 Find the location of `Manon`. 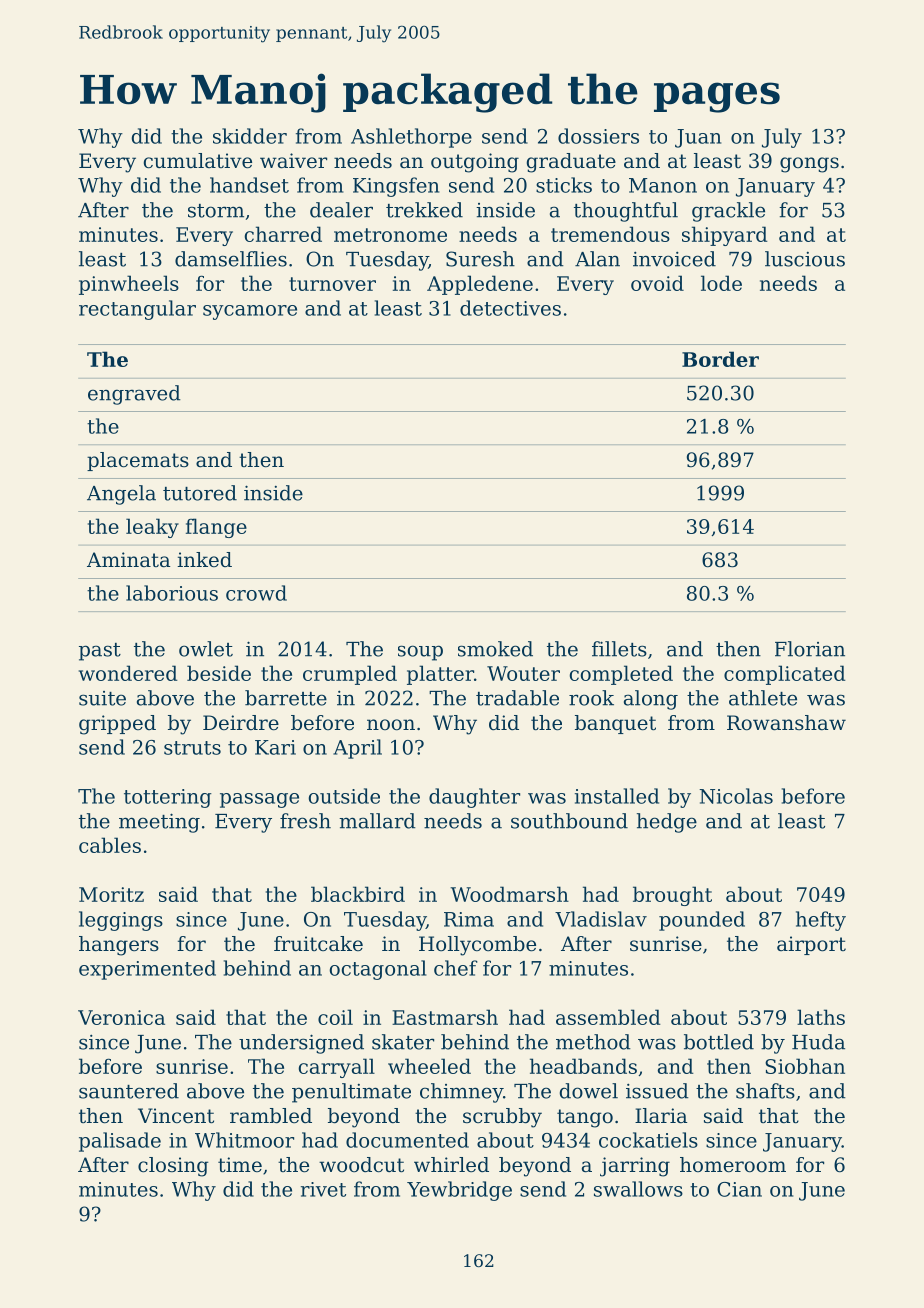

Manon is located at coordinates (663, 185).
